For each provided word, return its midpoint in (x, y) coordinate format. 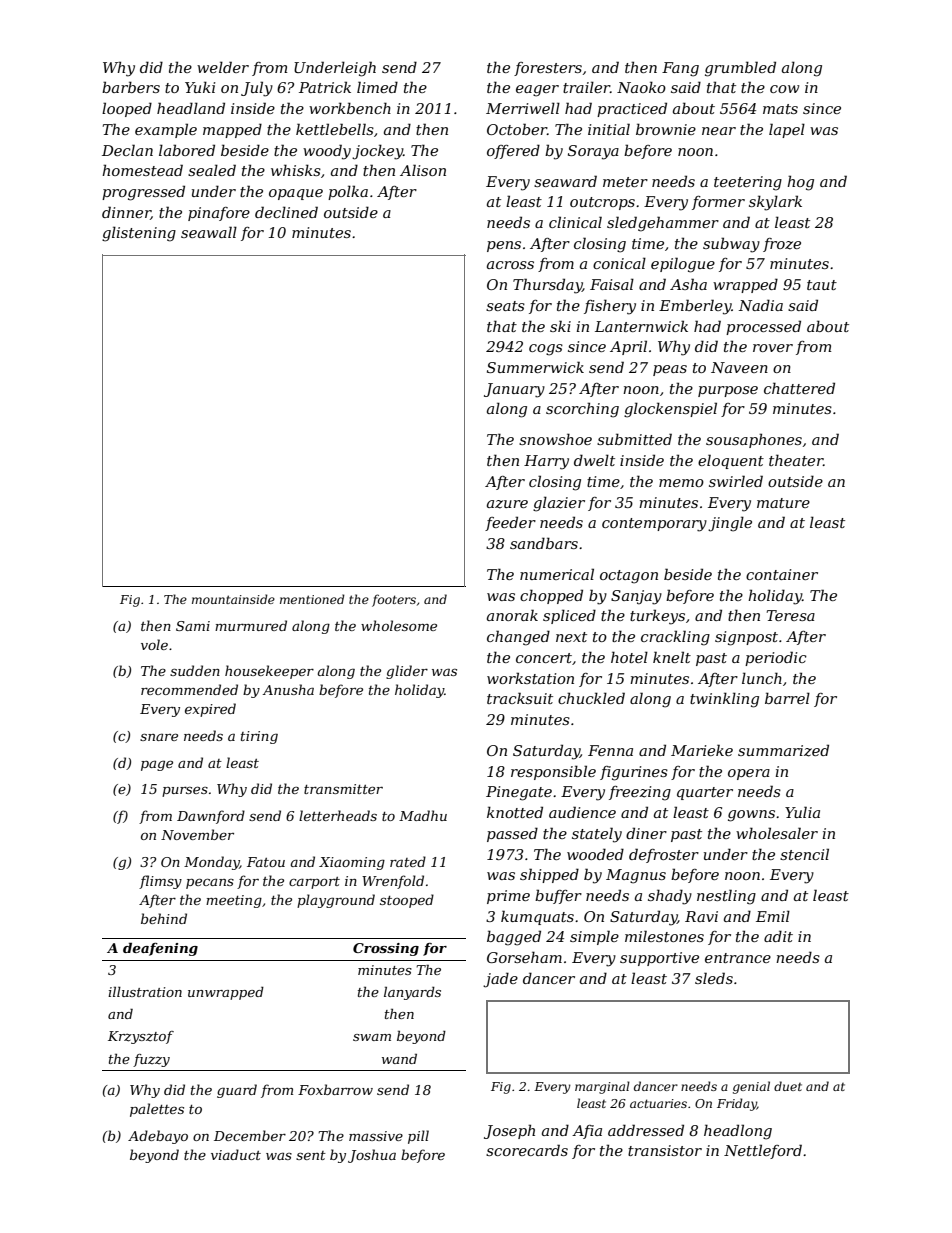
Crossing (386, 949)
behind (164, 918)
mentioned (312, 599)
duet (788, 1086)
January (514, 390)
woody (327, 152)
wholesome (399, 625)
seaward (565, 181)
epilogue (683, 265)
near (719, 131)
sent (311, 1155)
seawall (209, 232)
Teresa (791, 615)
